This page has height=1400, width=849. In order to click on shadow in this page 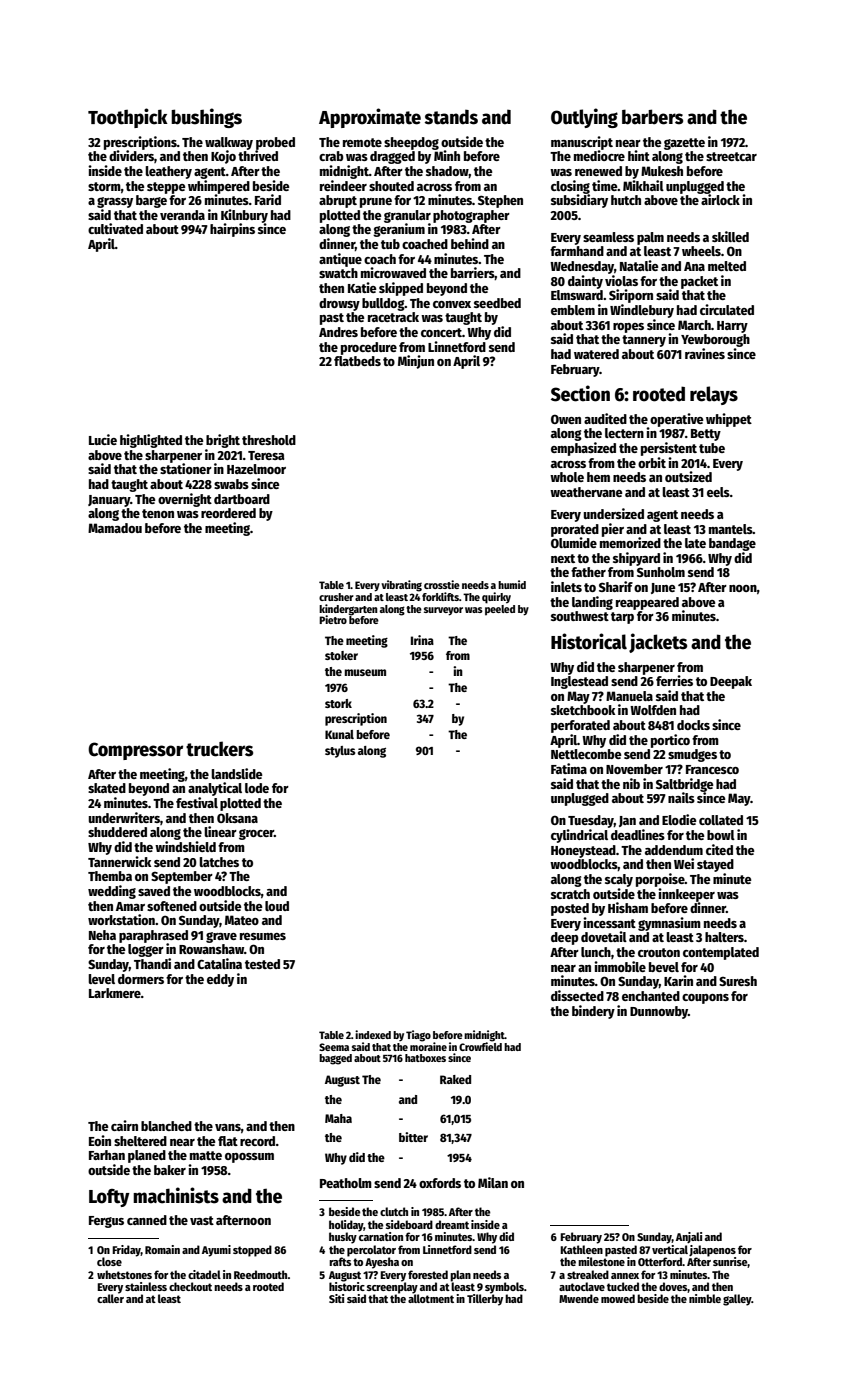, I will do `click(447, 172)`.
